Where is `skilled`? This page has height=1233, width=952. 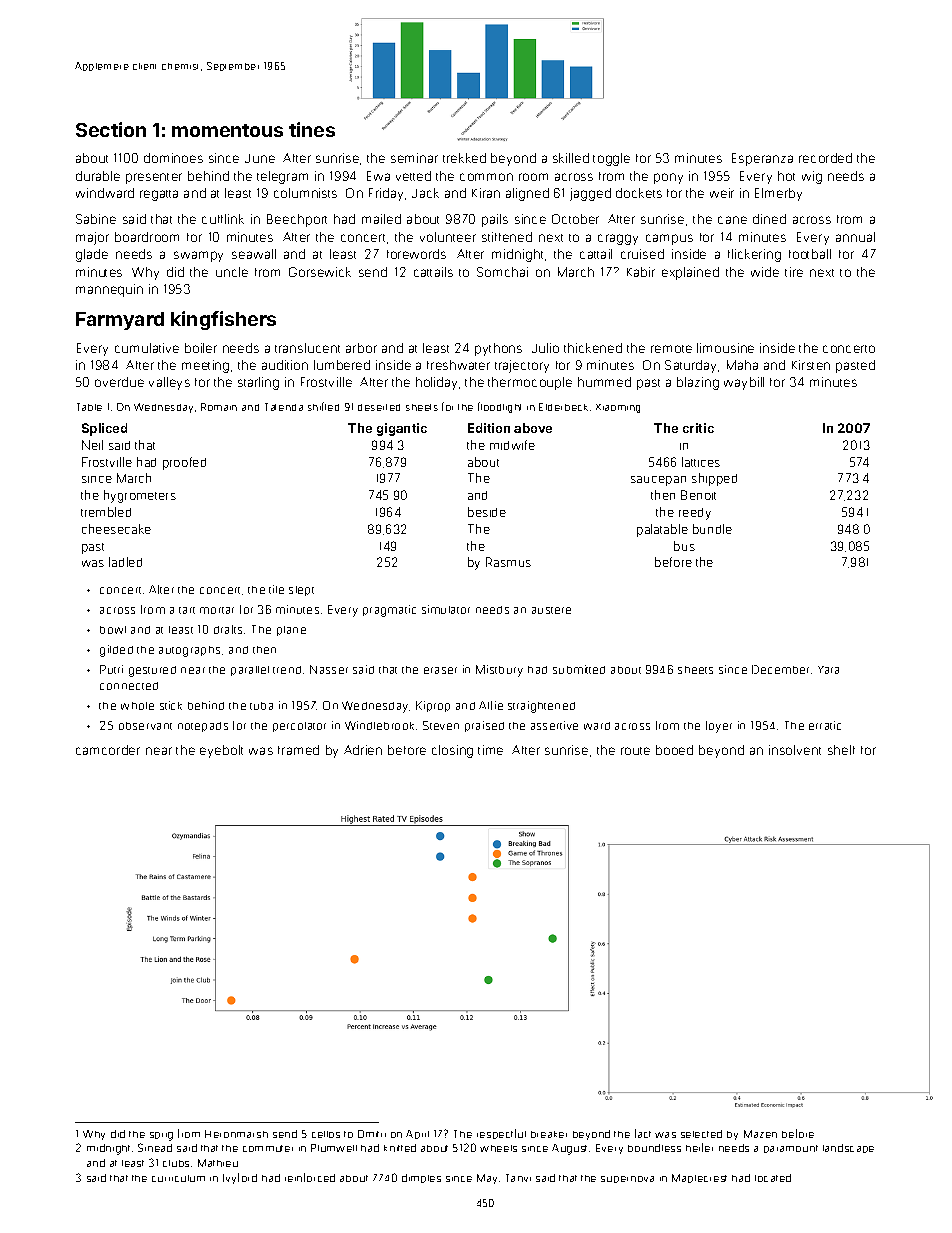 skilled is located at coordinates (571, 158).
